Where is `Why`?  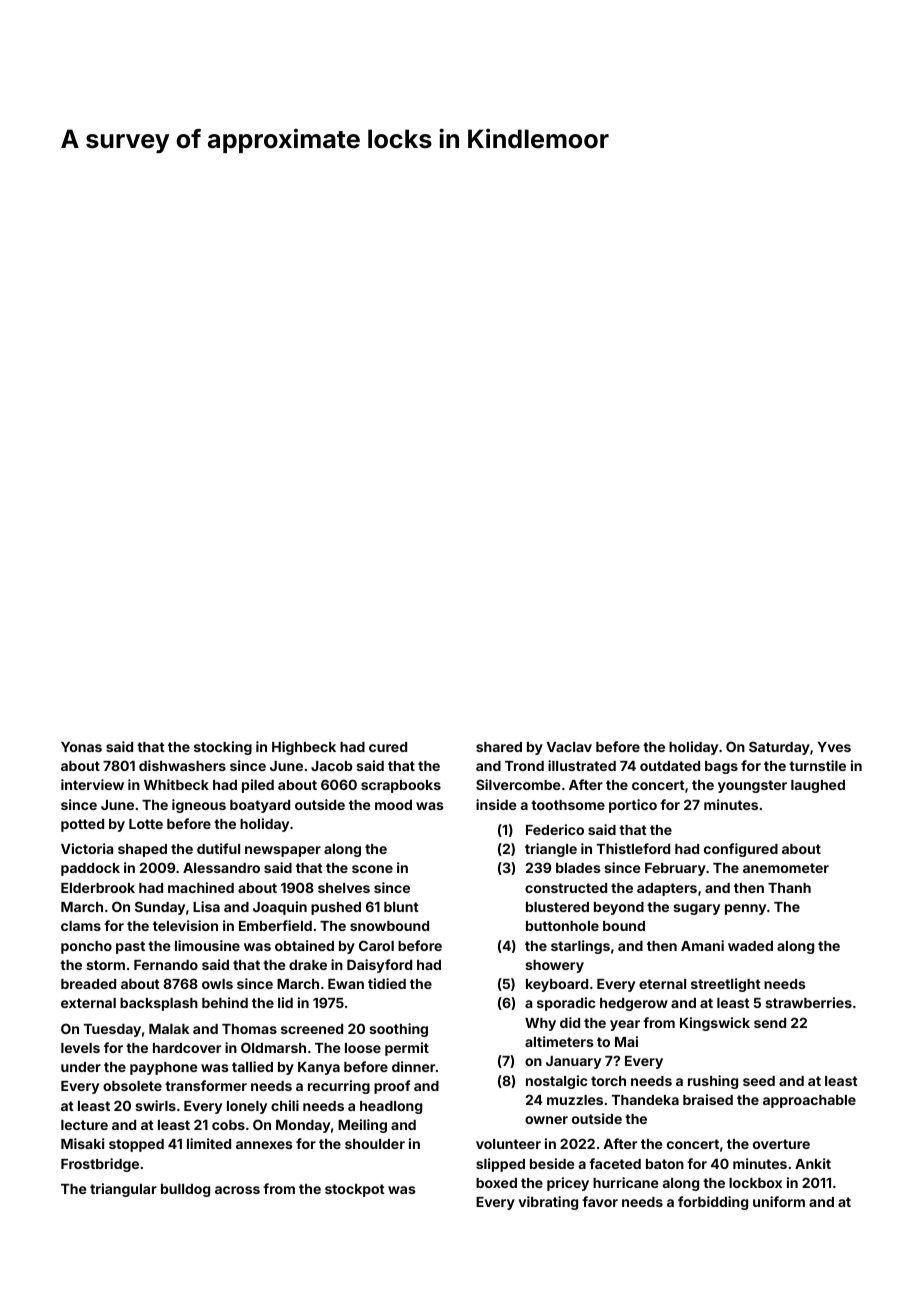 Why is located at coordinates (540, 1024).
